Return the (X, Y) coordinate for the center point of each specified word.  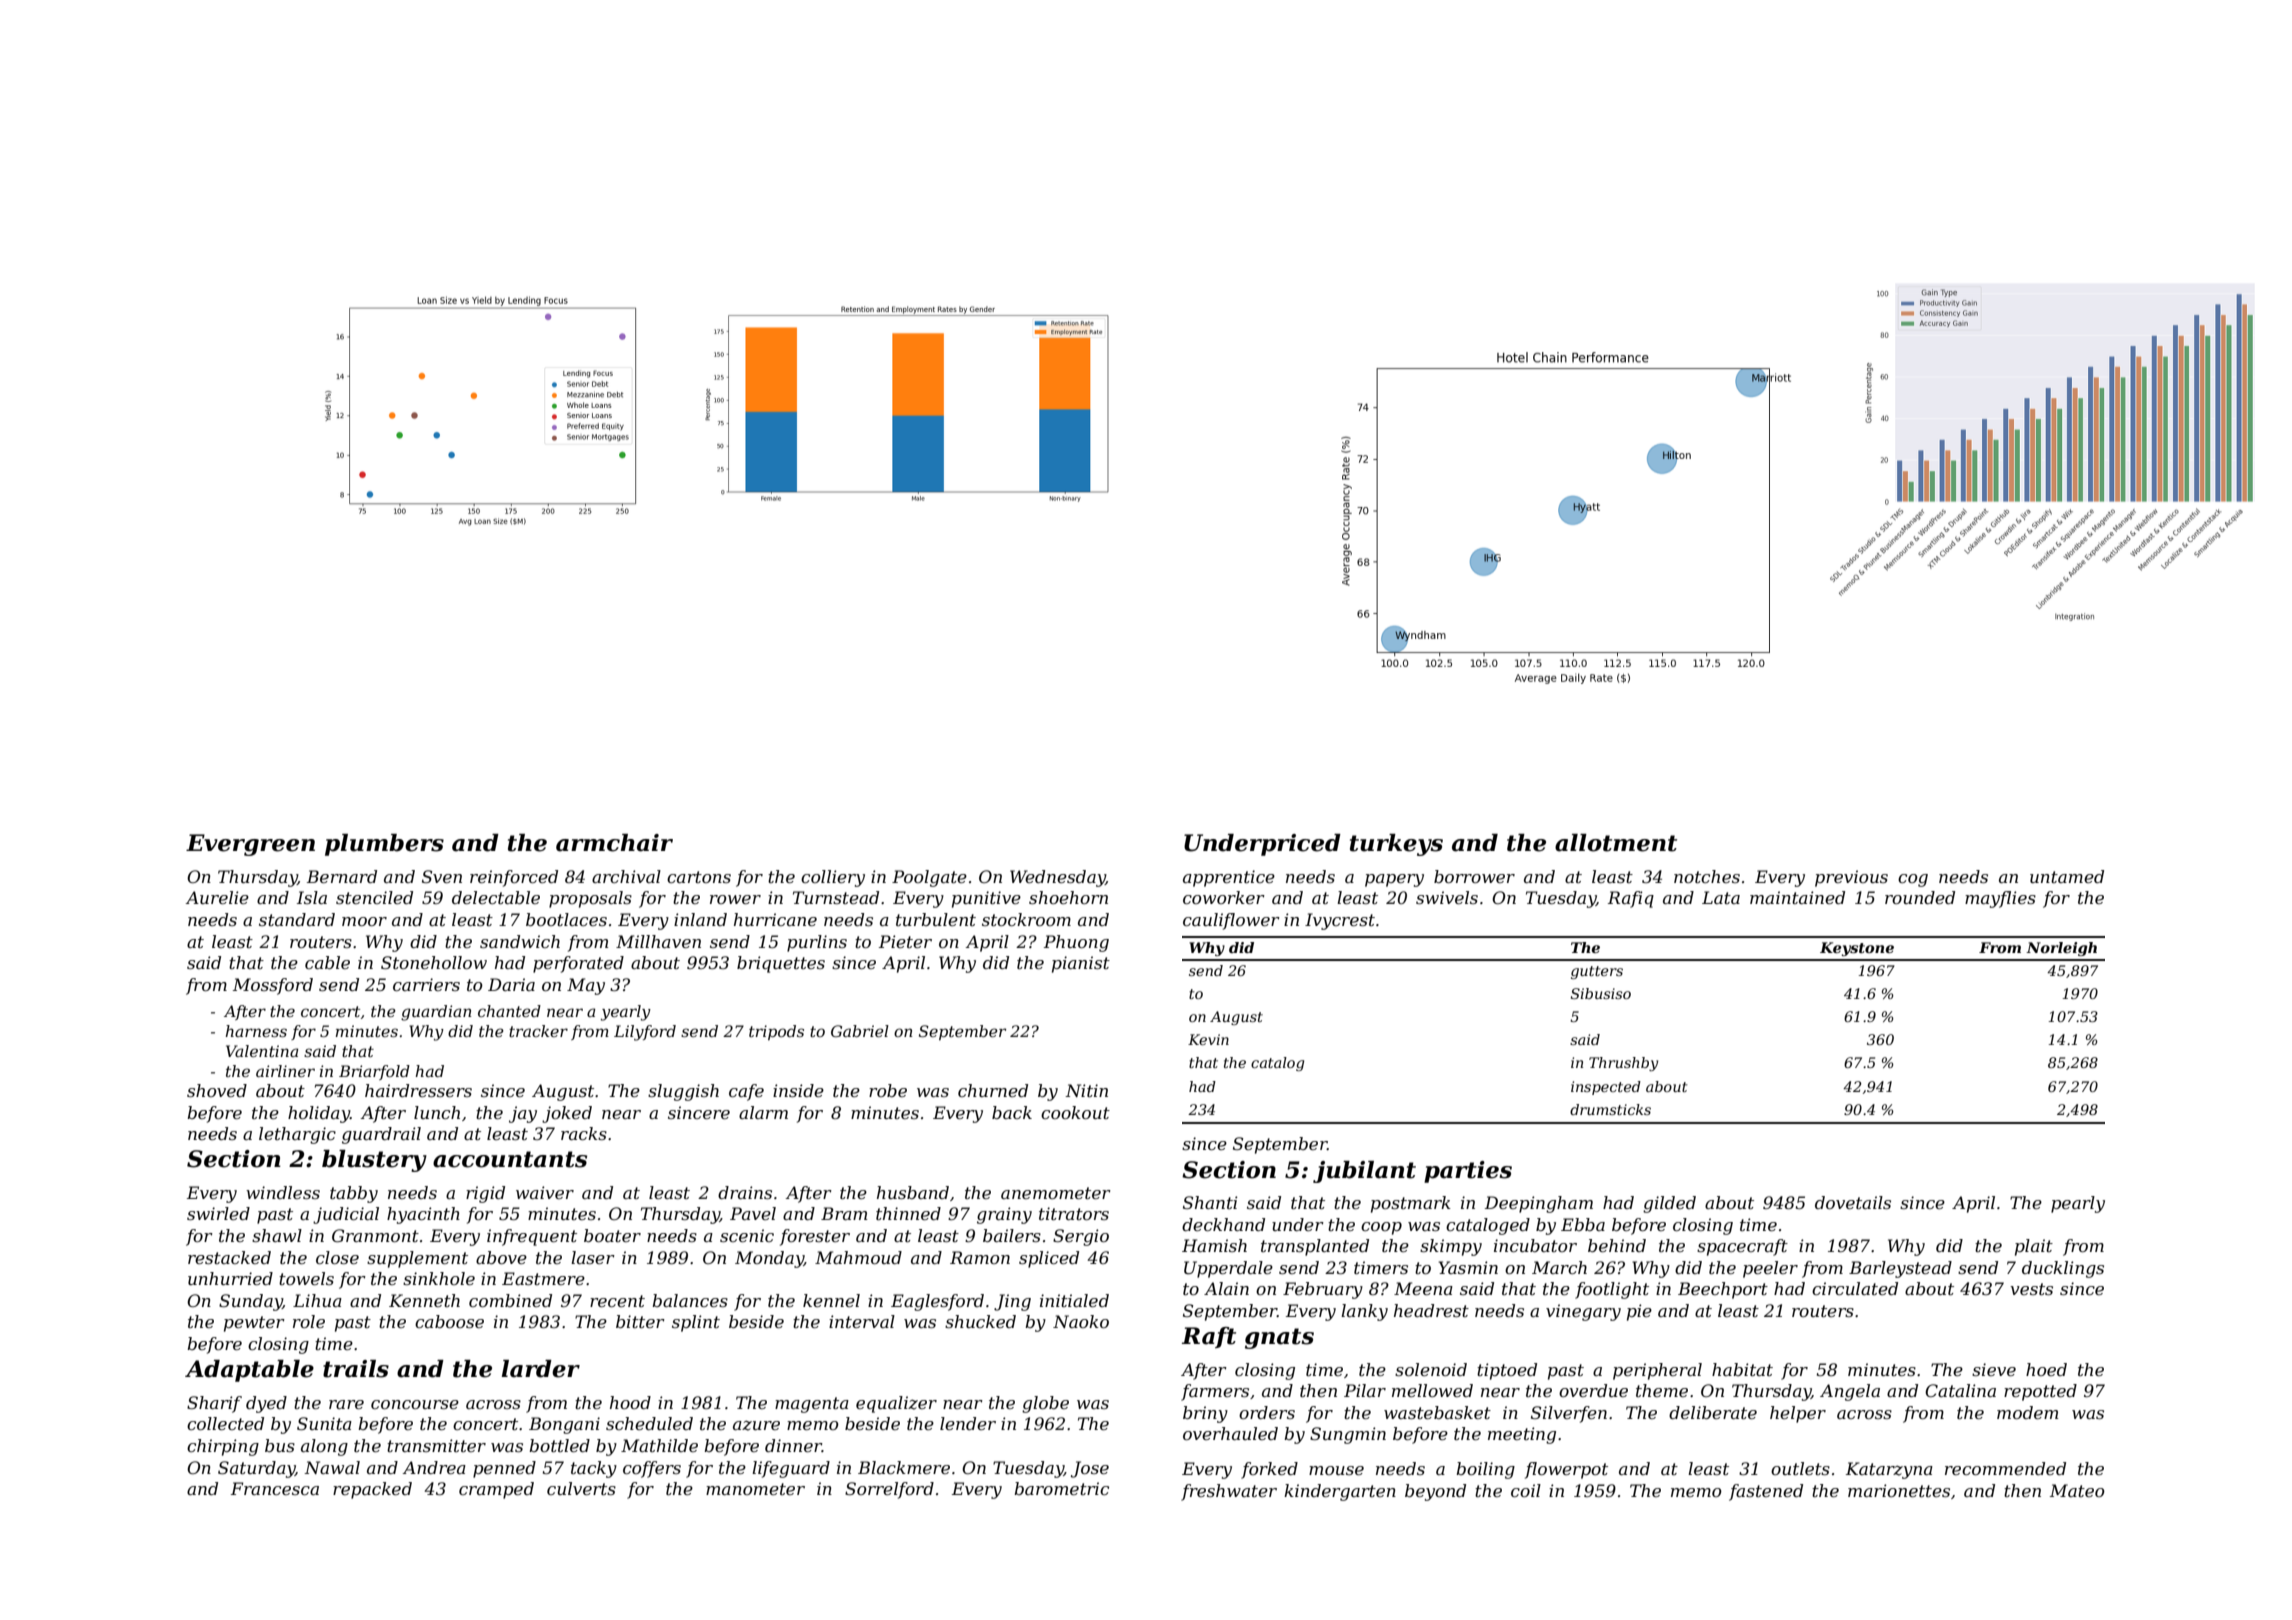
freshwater (1229, 1492)
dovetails (1853, 1202)
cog (1913, 880)
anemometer (1056, 1193)
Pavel (753, 1213)
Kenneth (424, 1300)
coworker (1224, 897)
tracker (538, 1031)
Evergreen (250, 845)
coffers (652, 1469)
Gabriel (860, 1031)
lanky (1364, 1312)
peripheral (1657, 1371)
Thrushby (1623, 1064)
